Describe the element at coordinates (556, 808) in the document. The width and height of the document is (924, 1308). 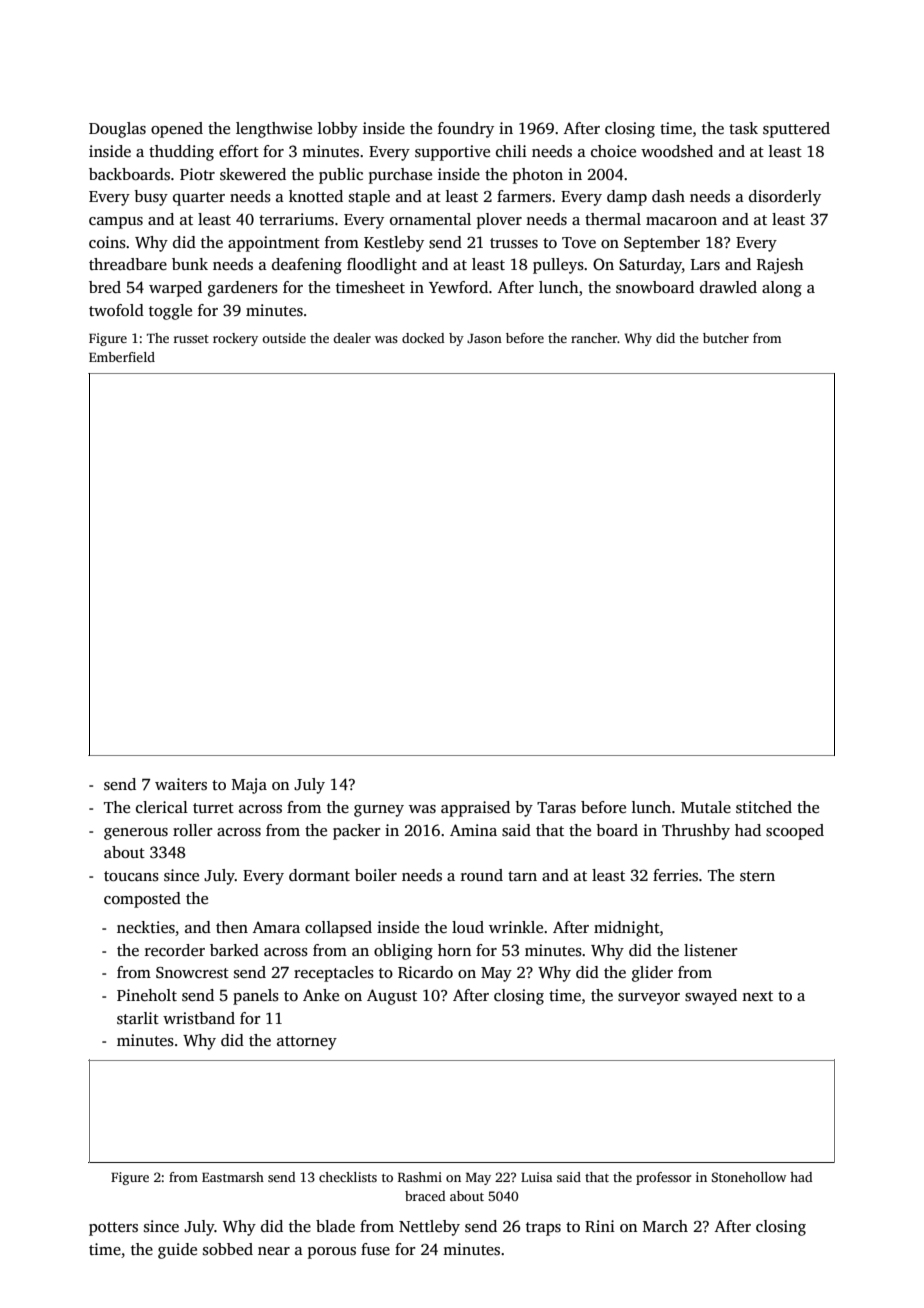
I see `Taras` at that location.
